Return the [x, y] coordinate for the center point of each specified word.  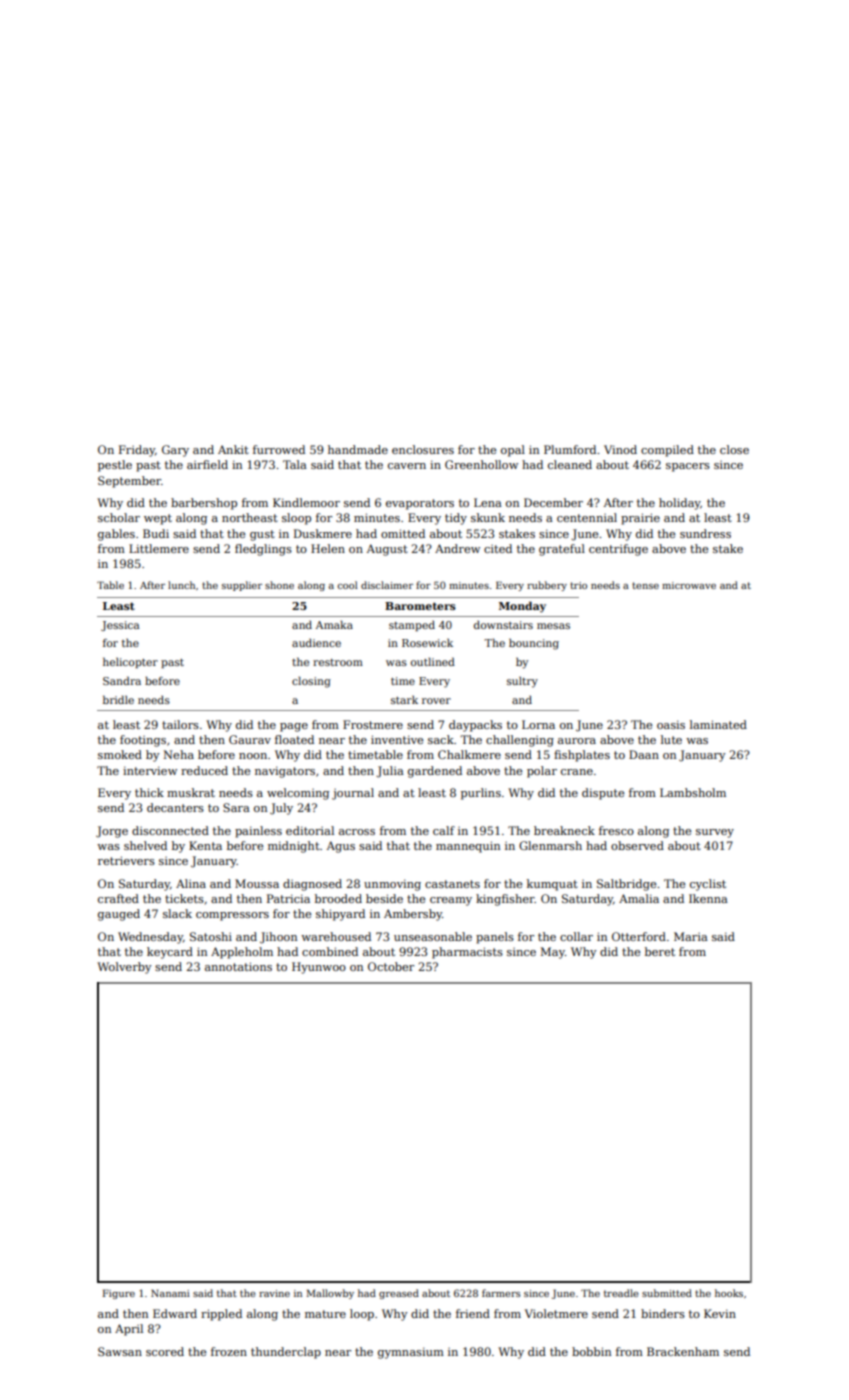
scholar [119, 517]
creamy [451, 901]
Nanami [170, 1293]
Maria [691, 936]
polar [542, 772]
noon [253, 756]
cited [498, 548]
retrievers [126, 860]
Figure [119, 1294]
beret [660, 951]
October [391, 966]
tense [645, 585]
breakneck [564, 830]
